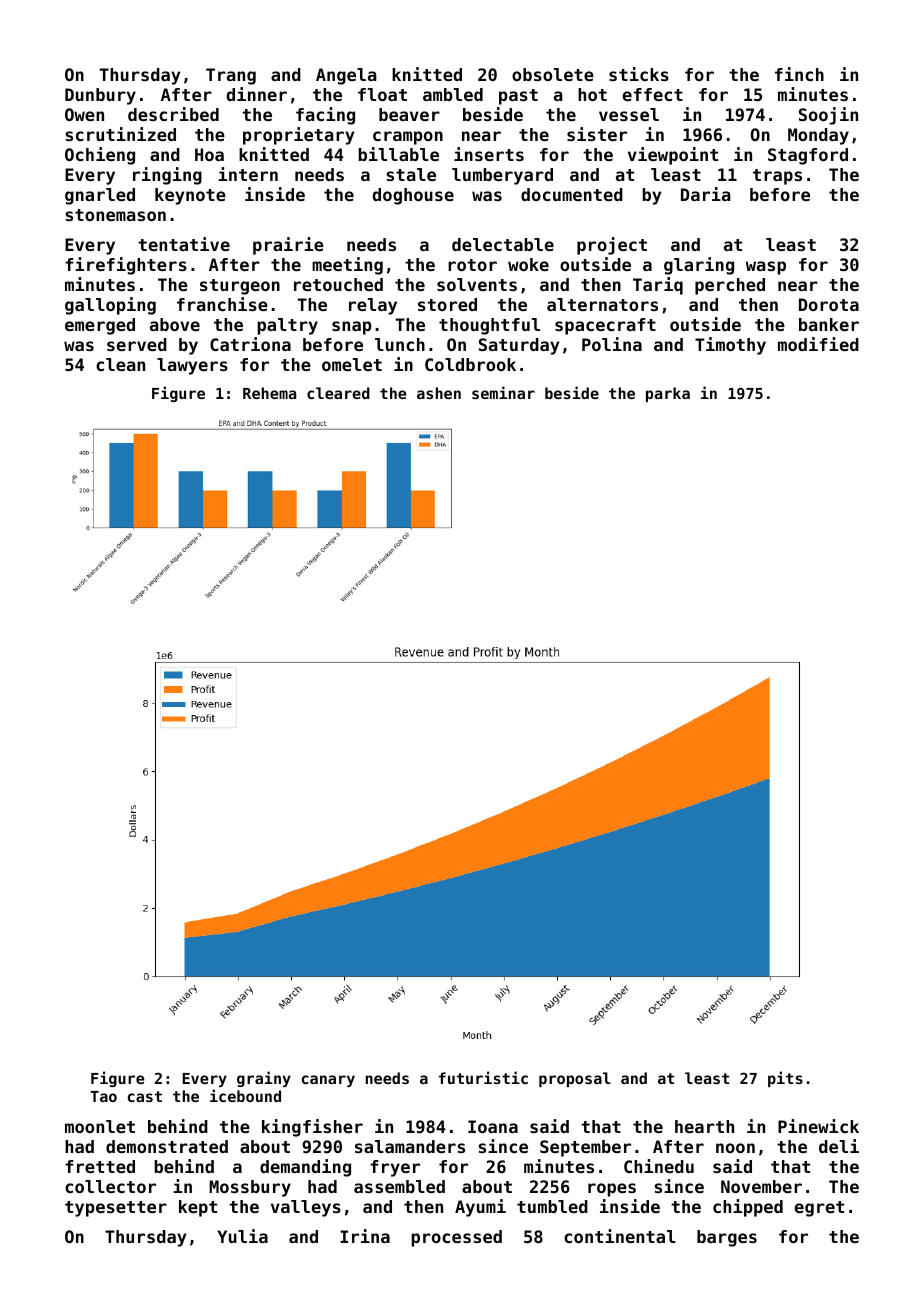 Image resolution: width=924 pixels, height=1308 pixels. What do you see at coordinates (116, 1209) in the screenshot?
I see `typesetter` at bounding box center [116, 1209].
